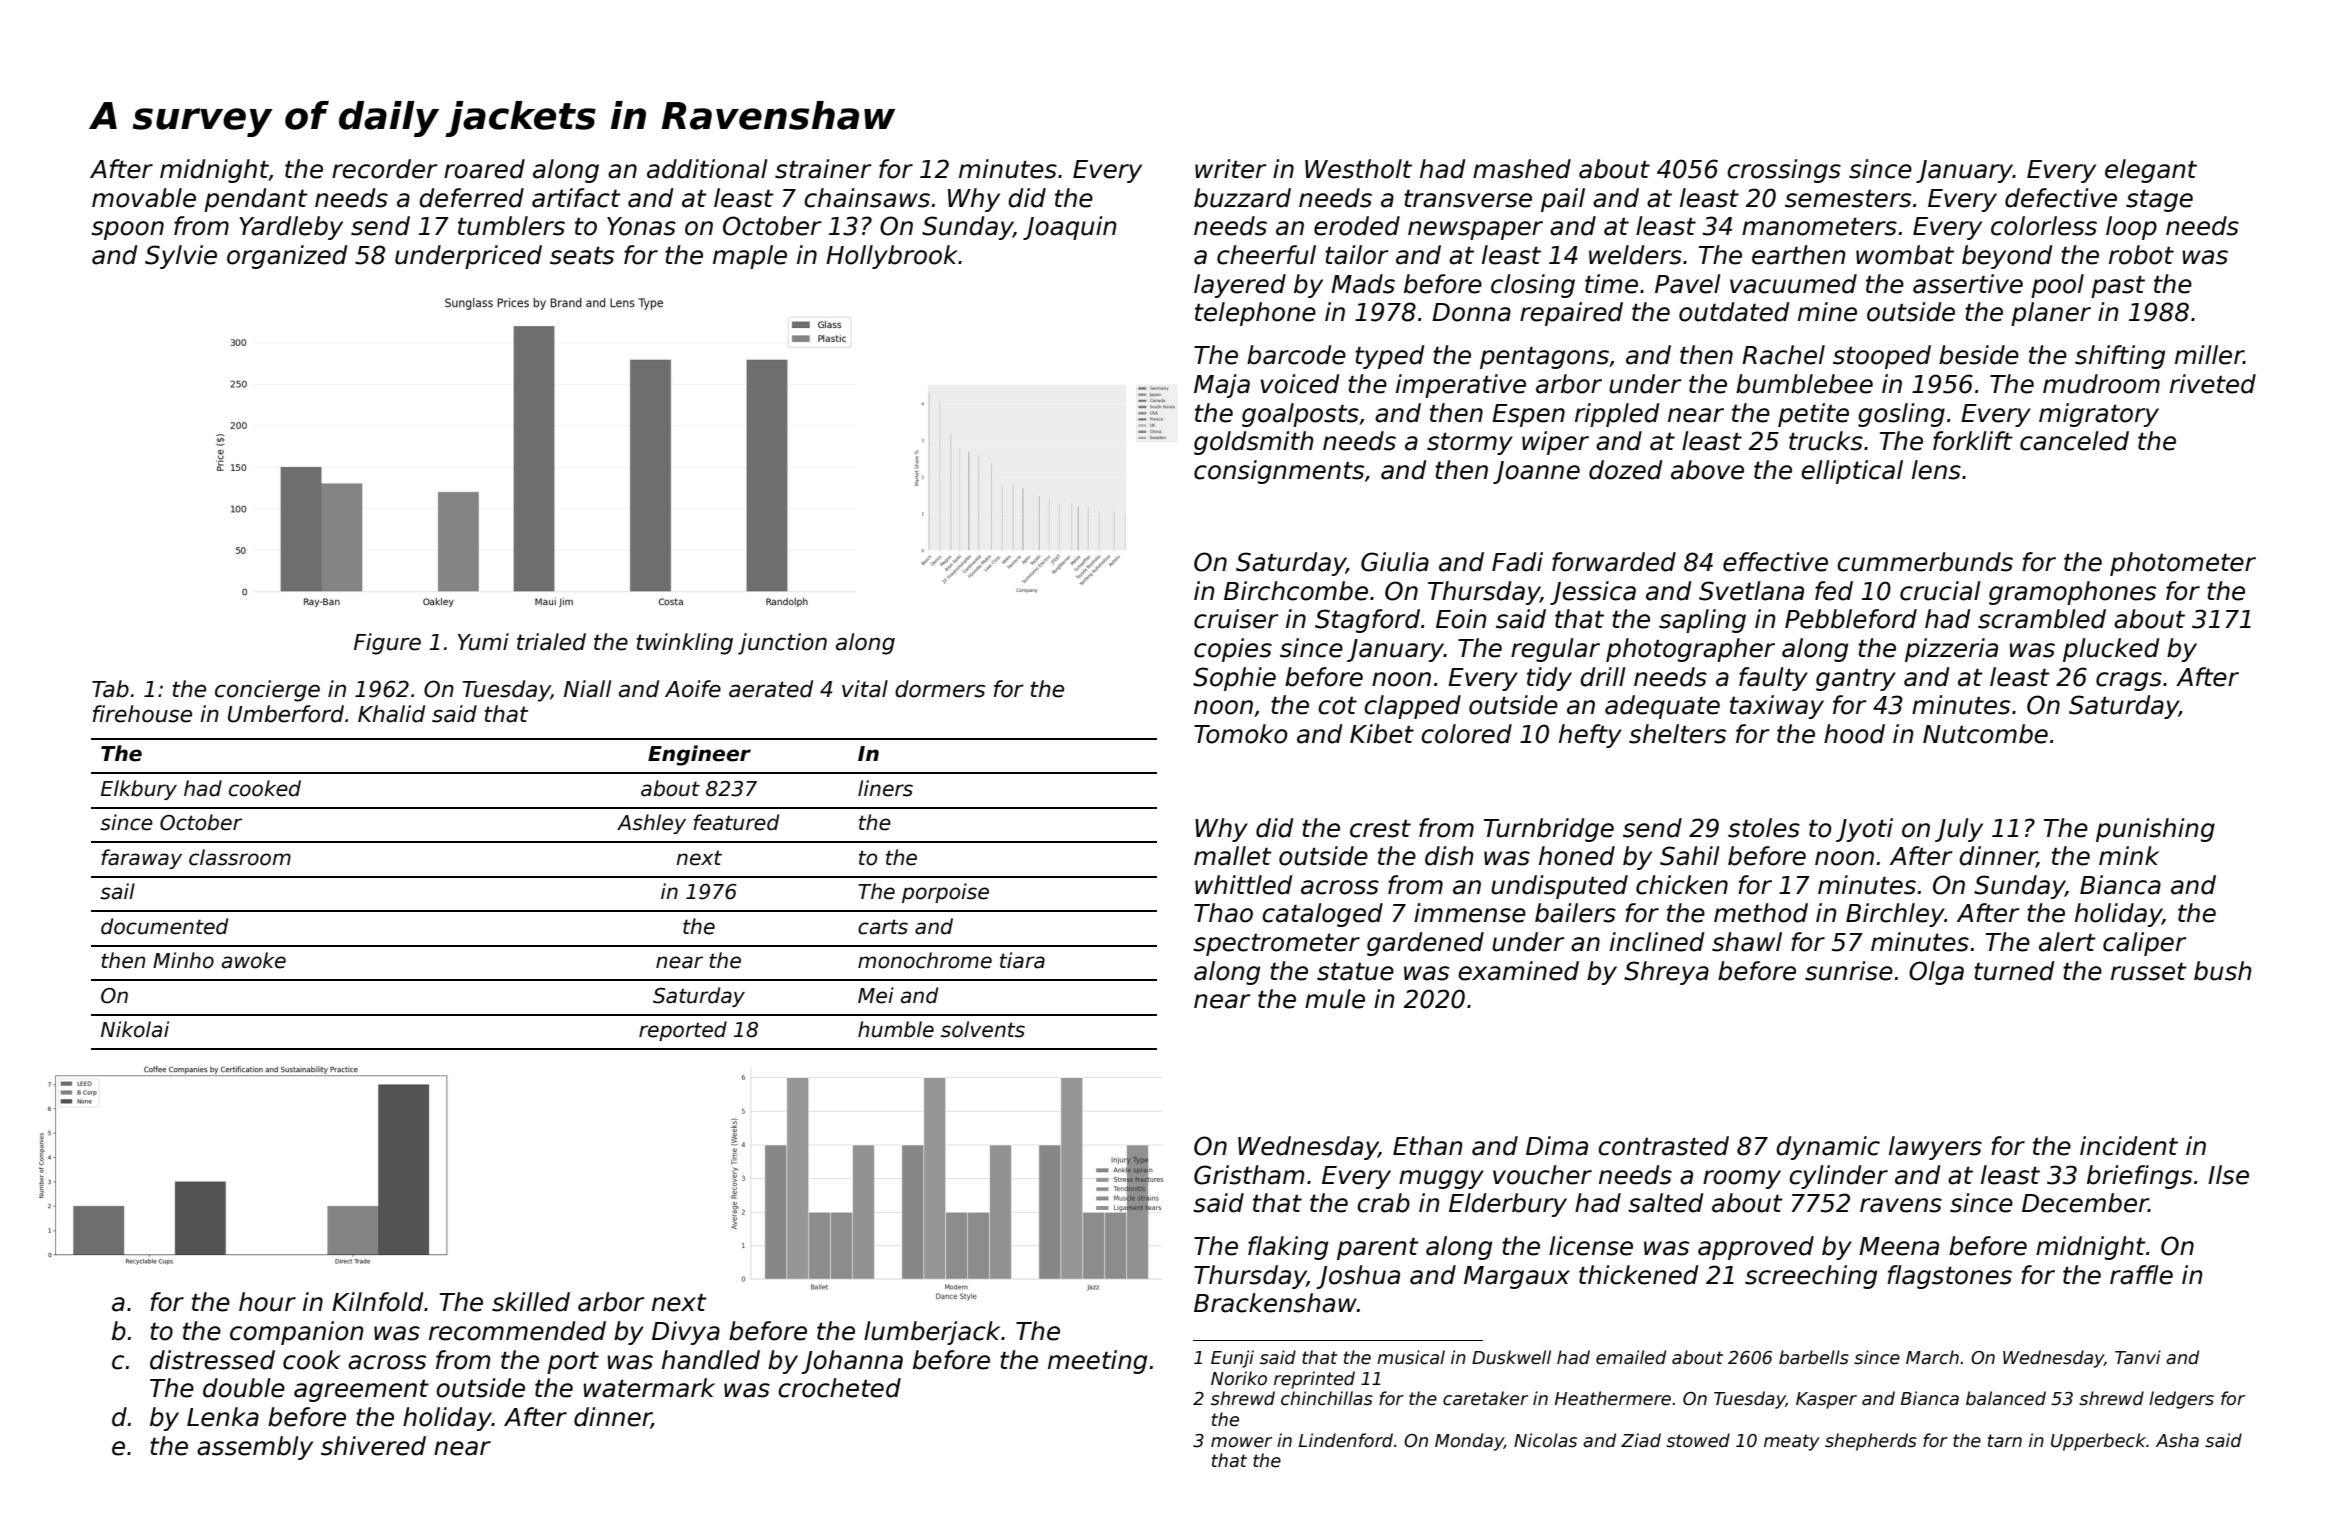 The width and height of the screenshot is (2351, 1521). I want to click on stowed, so click(1698, 1440).
